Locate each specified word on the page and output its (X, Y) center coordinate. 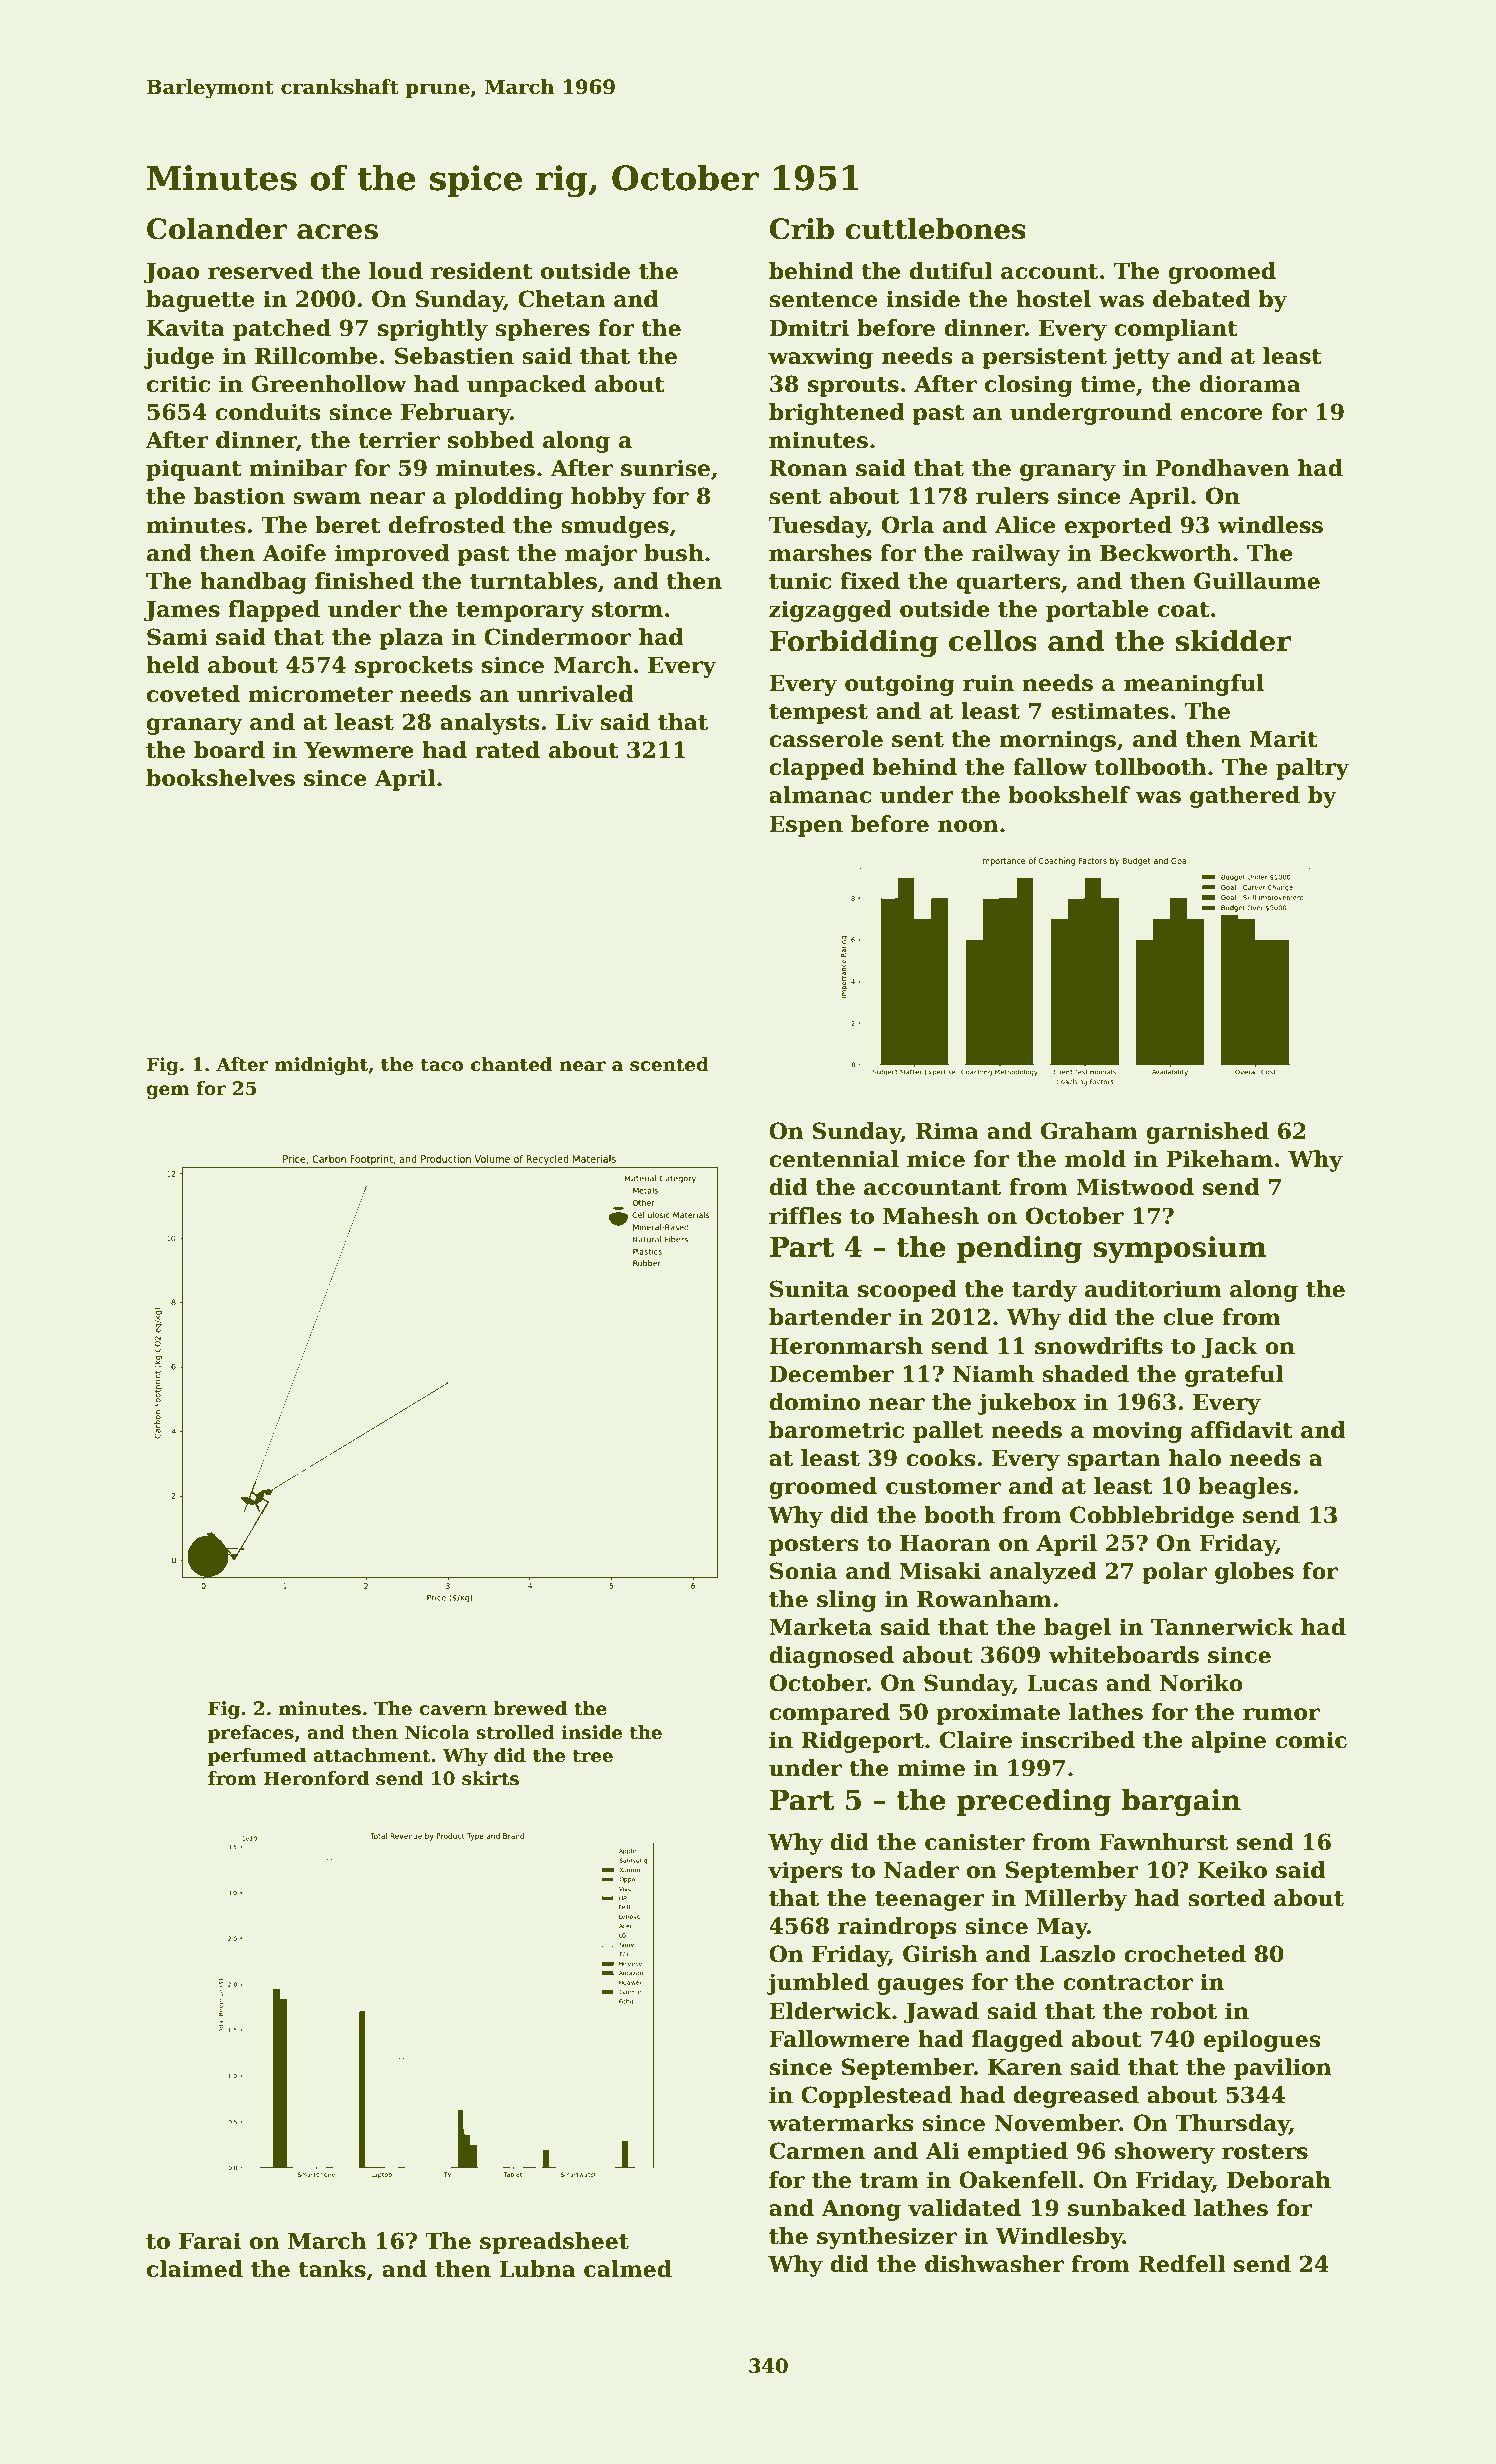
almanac (820, 795)
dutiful (951, 271)
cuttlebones (935, 228)
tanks (332, 2269)
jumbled (818, 1984)
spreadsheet (554, 2243)
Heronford (316, 1778)
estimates (1110, 711)
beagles (1244, 1488)
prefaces (251, 1734)
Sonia (803, 1571)
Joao (171, 273)
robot (1184, 2011)
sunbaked (1127, 2208)
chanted (511, 1064)
